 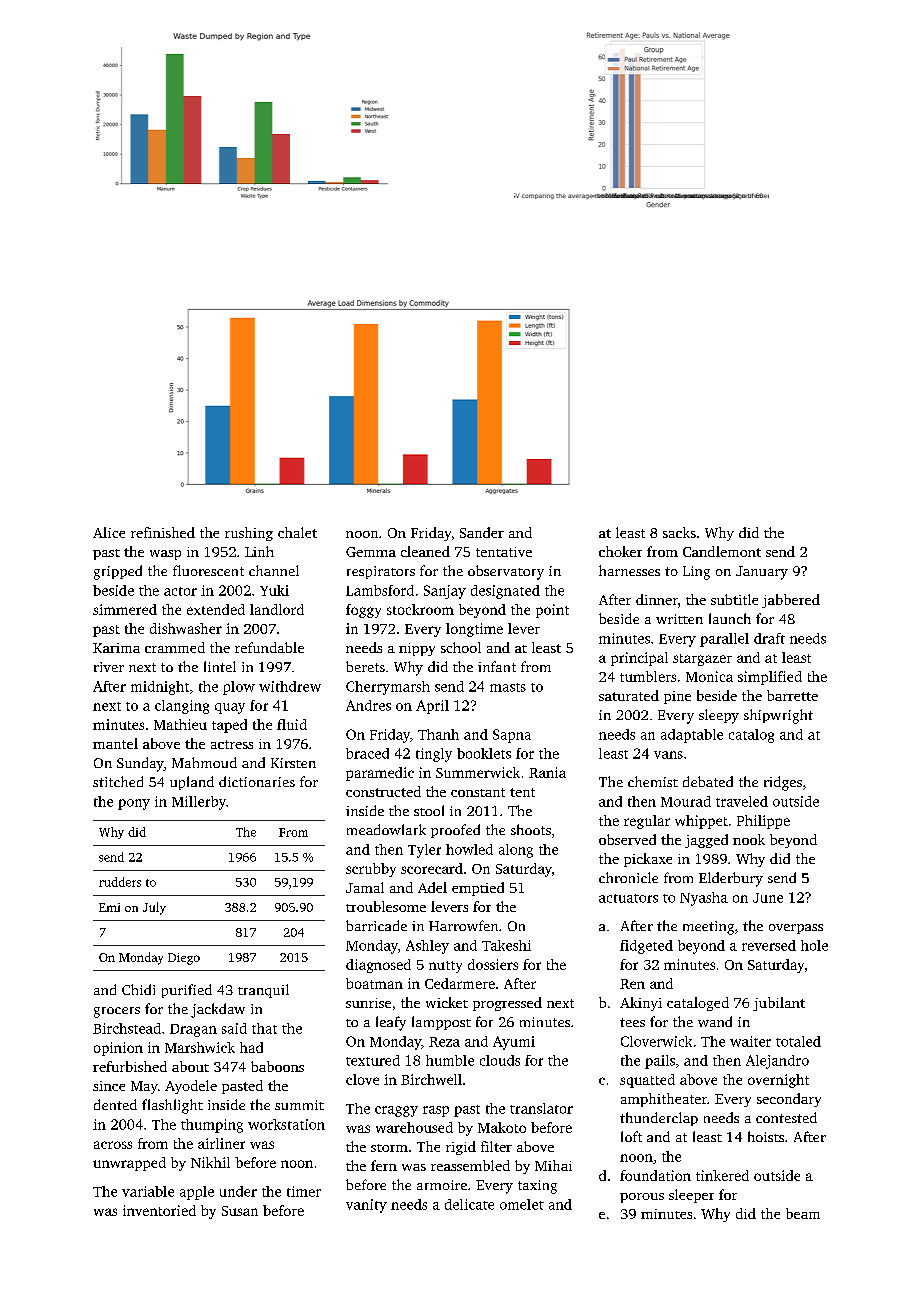 I want to click on Nikhil, so click(x=210, y=1162).
